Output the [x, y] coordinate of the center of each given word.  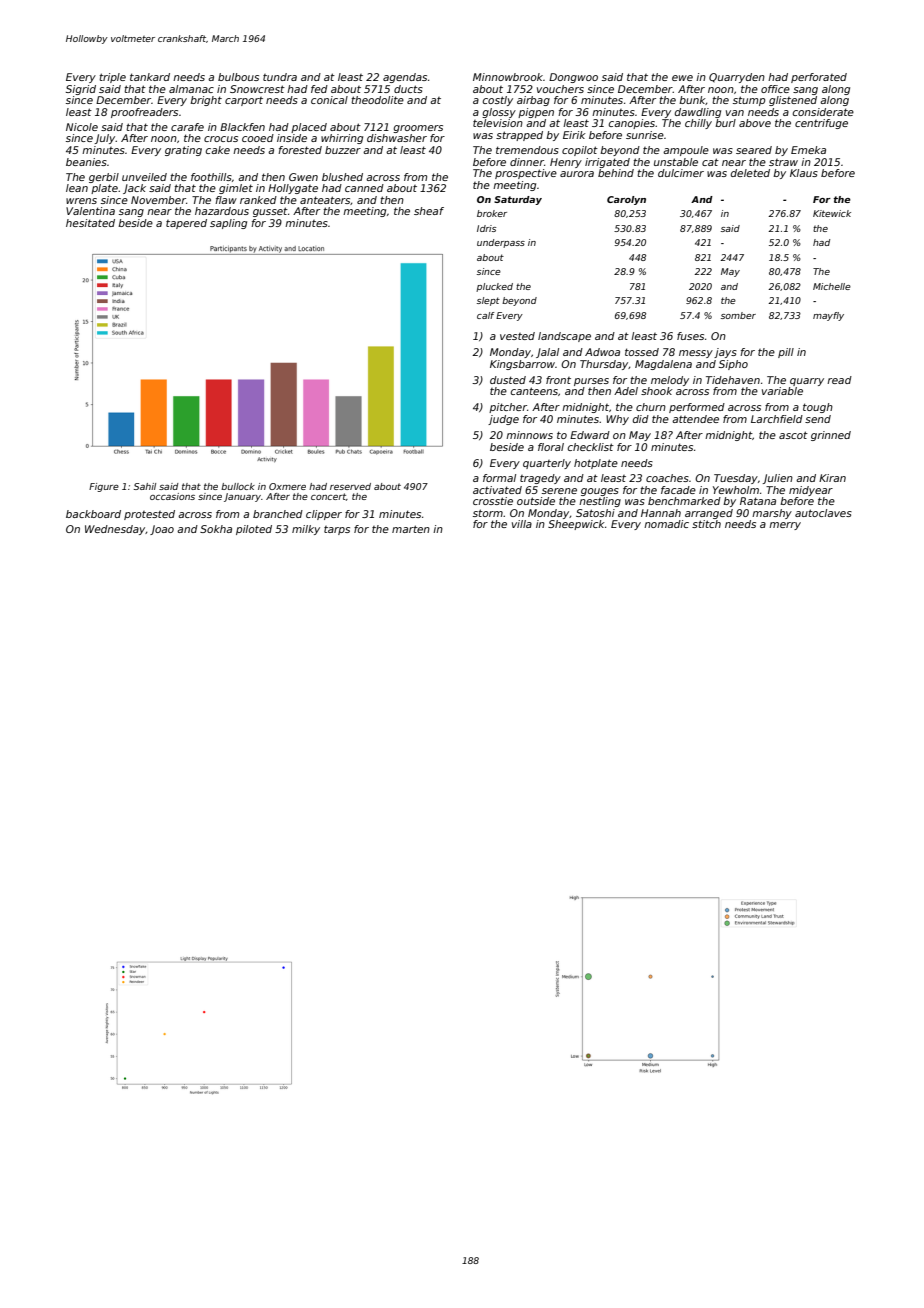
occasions [172, 496]
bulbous [238, 77]
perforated [819, 78]
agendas [405, 78]
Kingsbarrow [522, 365]
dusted [508, 380]
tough [818, 408]
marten [411, 529]
